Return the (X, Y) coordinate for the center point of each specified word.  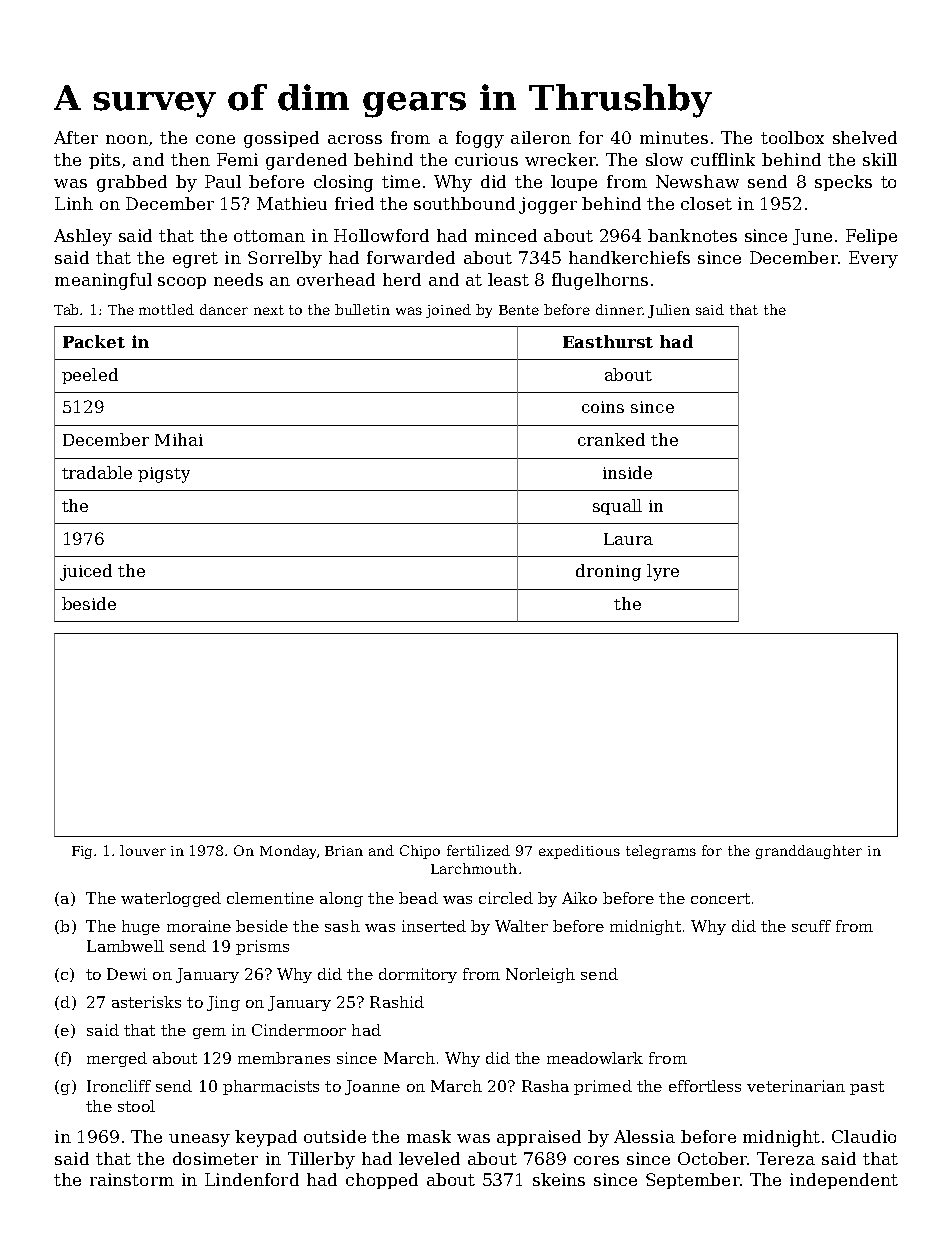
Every (873, 259)
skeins (559, 1179)
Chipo (420, 852)
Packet (94, 341)
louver (143, 850)
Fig (83, 852)
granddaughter (809, 852)
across (355, 139)
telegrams (661, 852)
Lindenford (252, 1179)
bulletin (362, 309)
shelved (865, 137)
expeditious (579, 852)
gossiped (281, 139)
